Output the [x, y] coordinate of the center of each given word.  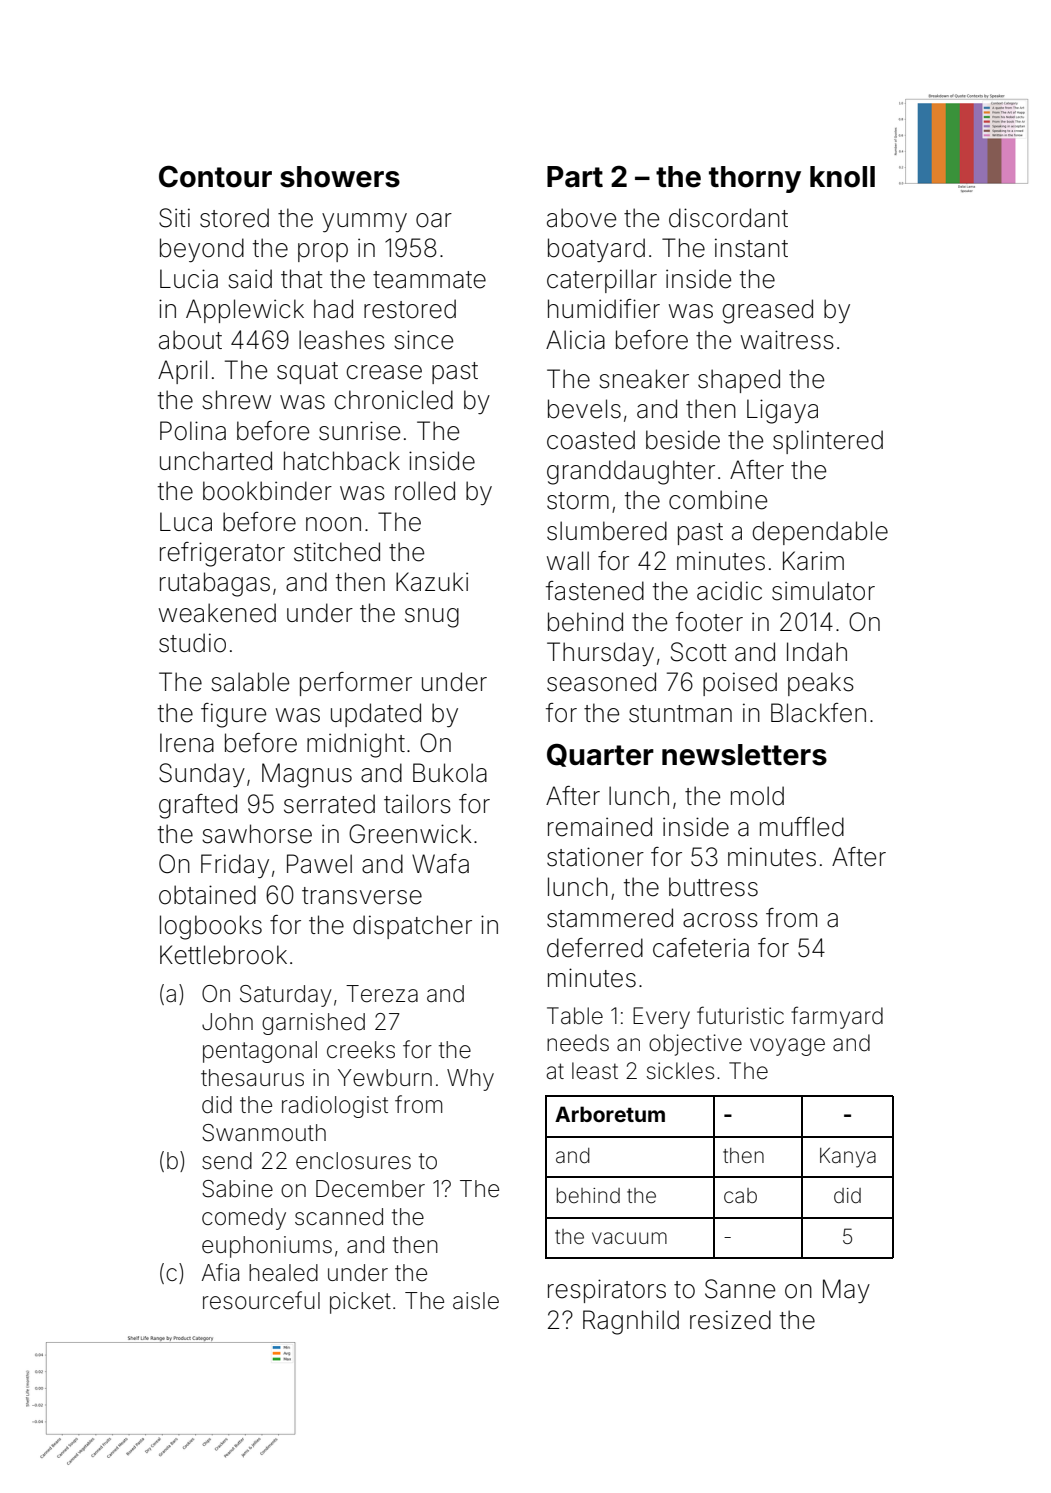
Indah [817, 652]
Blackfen [818, 713]
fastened [595, 591]
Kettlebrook [223, 955]
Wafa [440, 864]
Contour [215, 176]
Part [575, 177]
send [227, 1161]
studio [192, 643]
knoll [842, 177]
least [595, 1071]
